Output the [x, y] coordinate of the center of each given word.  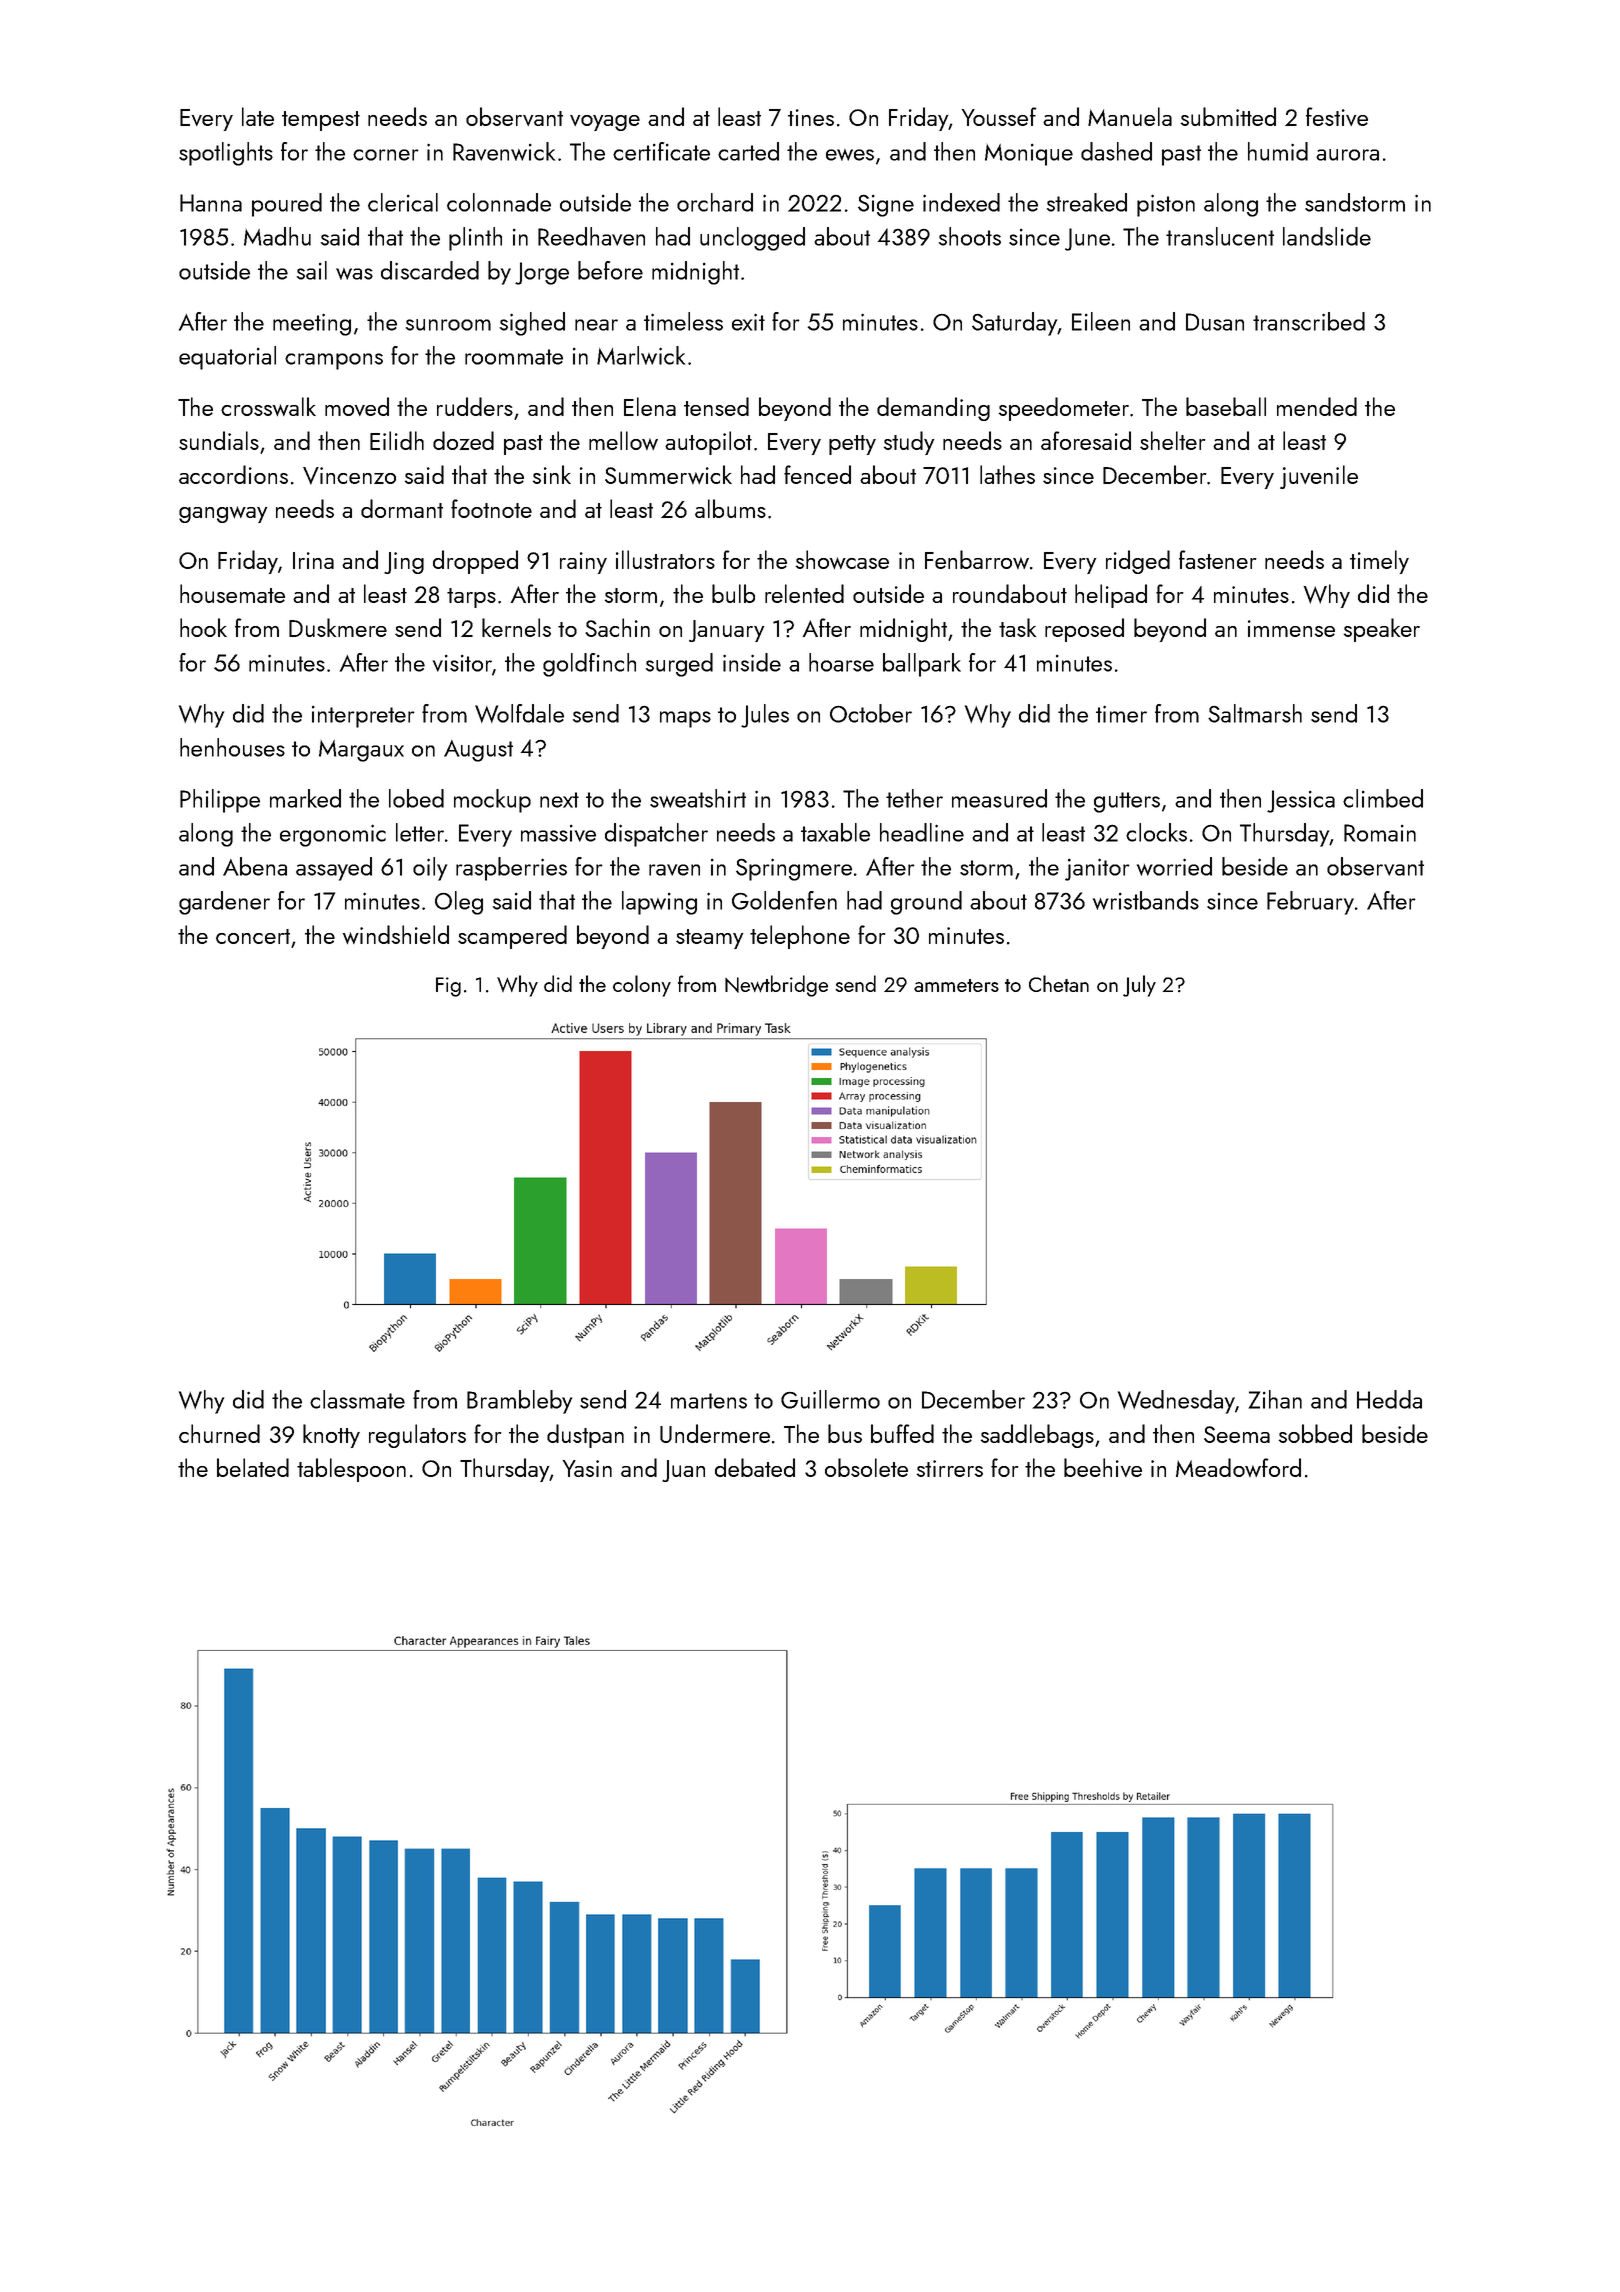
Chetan [1059, 983]
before [610, 270]
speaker [1382, 630]
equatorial [227, 358]
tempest [321, 121]
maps [685, 719]
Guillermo [830, 1399]
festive [1337, 116]
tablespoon [351, 1470]
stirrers [950, 1468]
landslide [1327, 236]
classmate [357, 1399]
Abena [255, 866]
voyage [605, 123]
